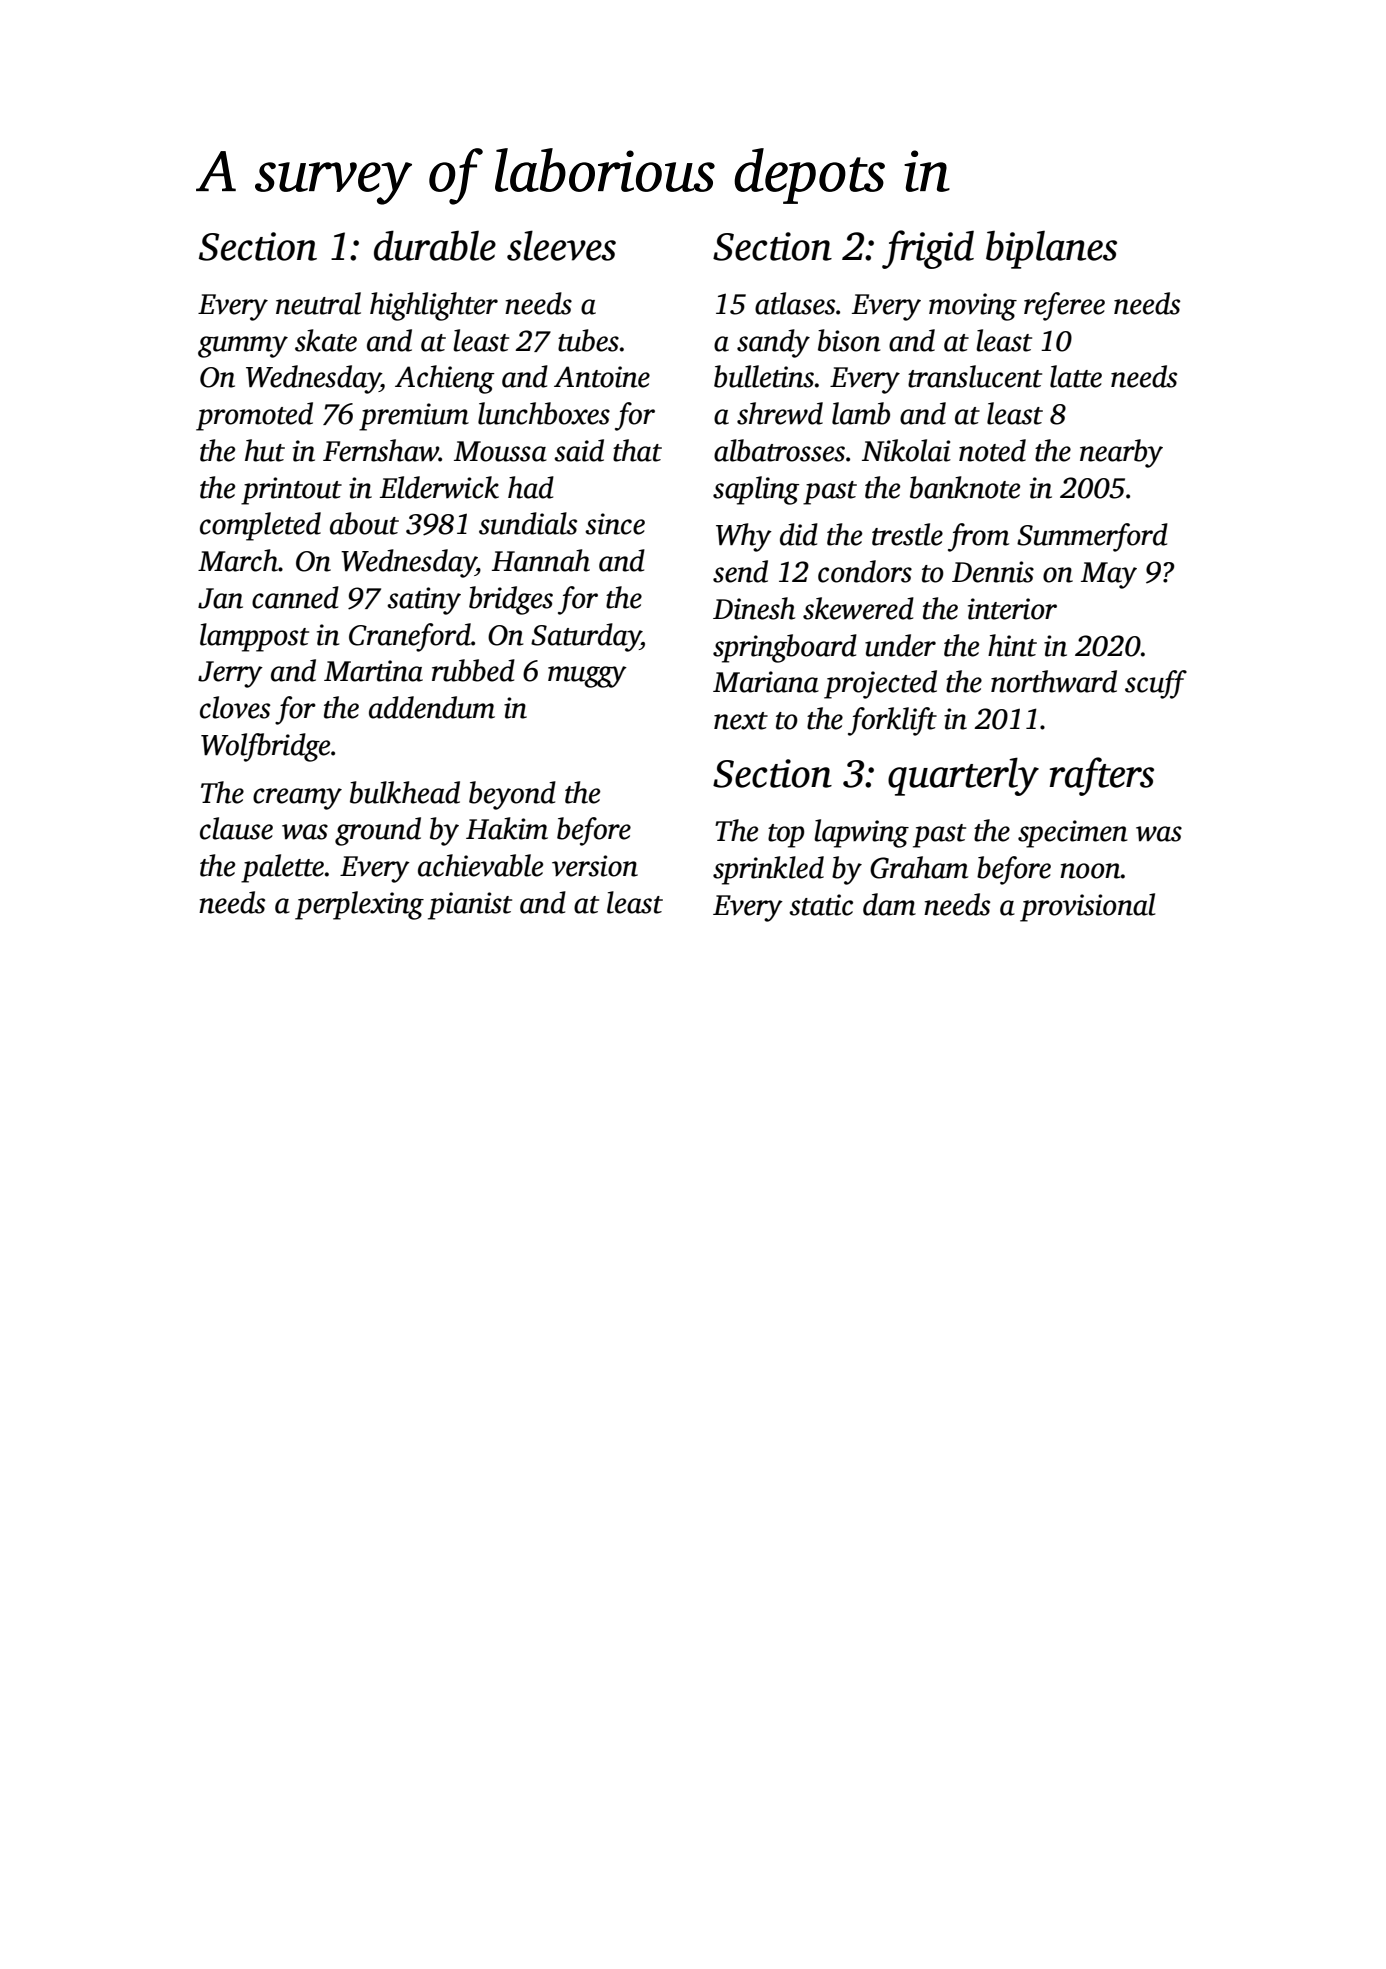 This screenshot has width=1386, height=1969. I want to click on Elderwick, so click(439, 487).
